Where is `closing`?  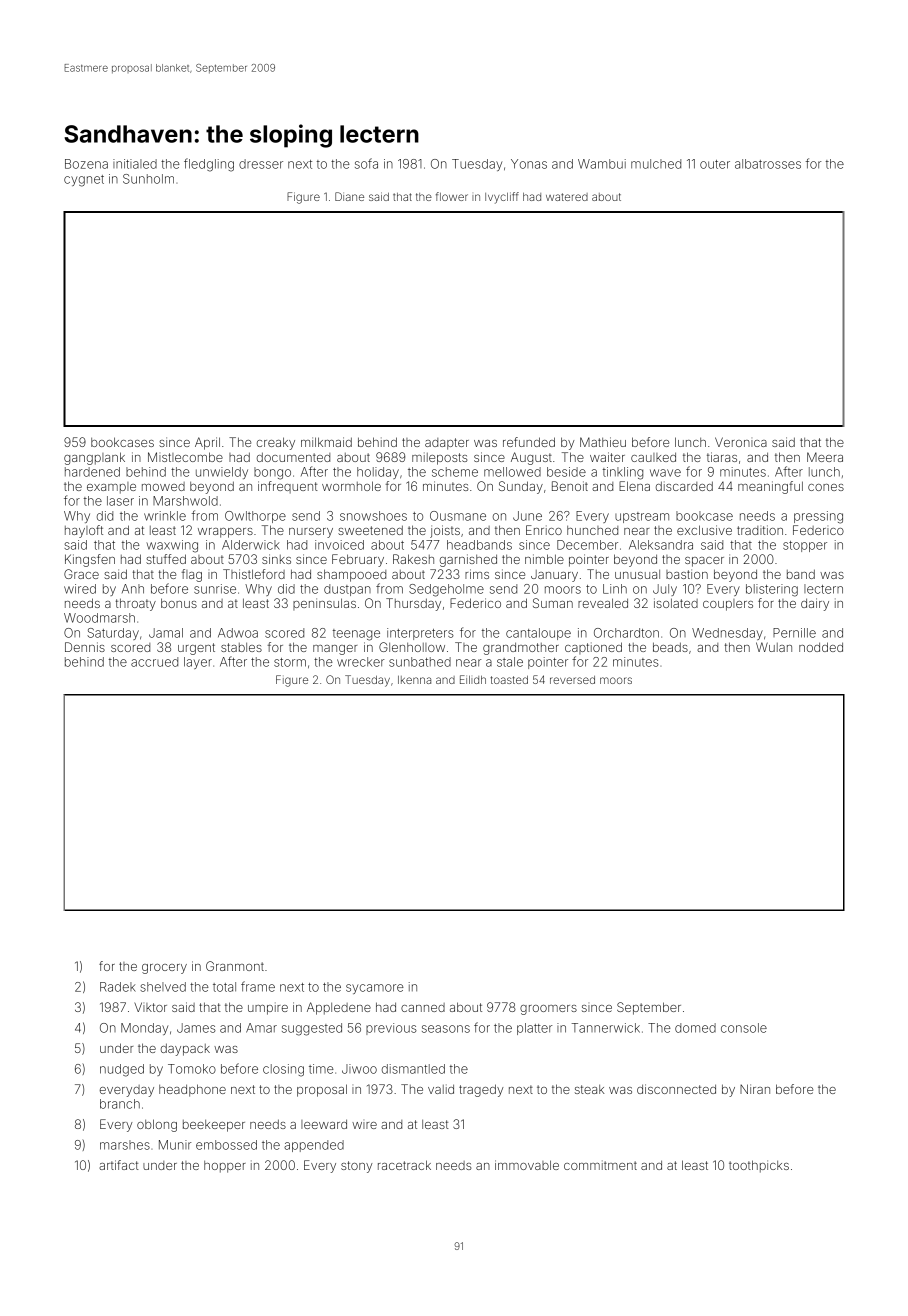 closing is located at coordinates (283, 1070).
